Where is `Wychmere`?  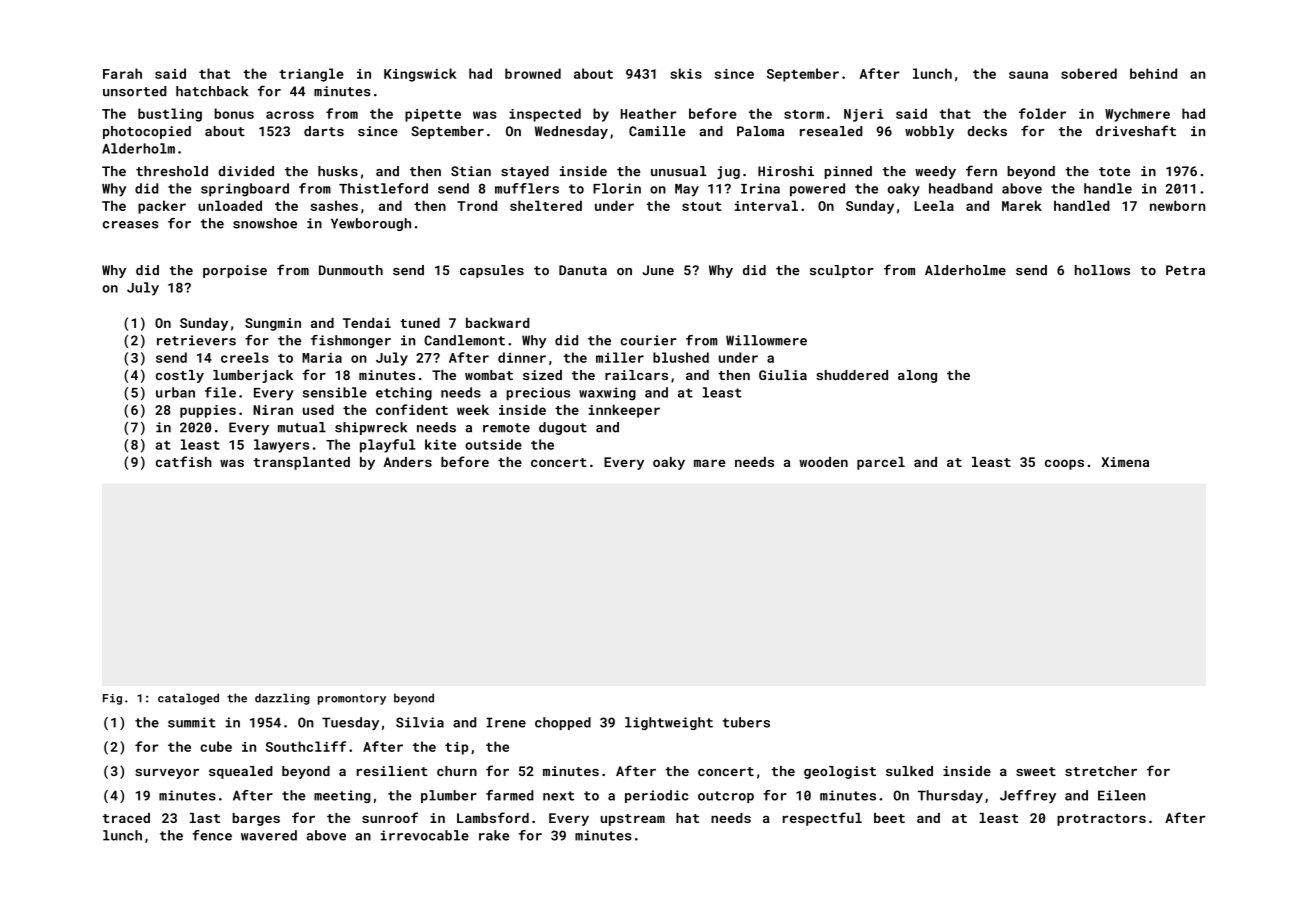
Wychmere is located at coordinates (1137, 115).
